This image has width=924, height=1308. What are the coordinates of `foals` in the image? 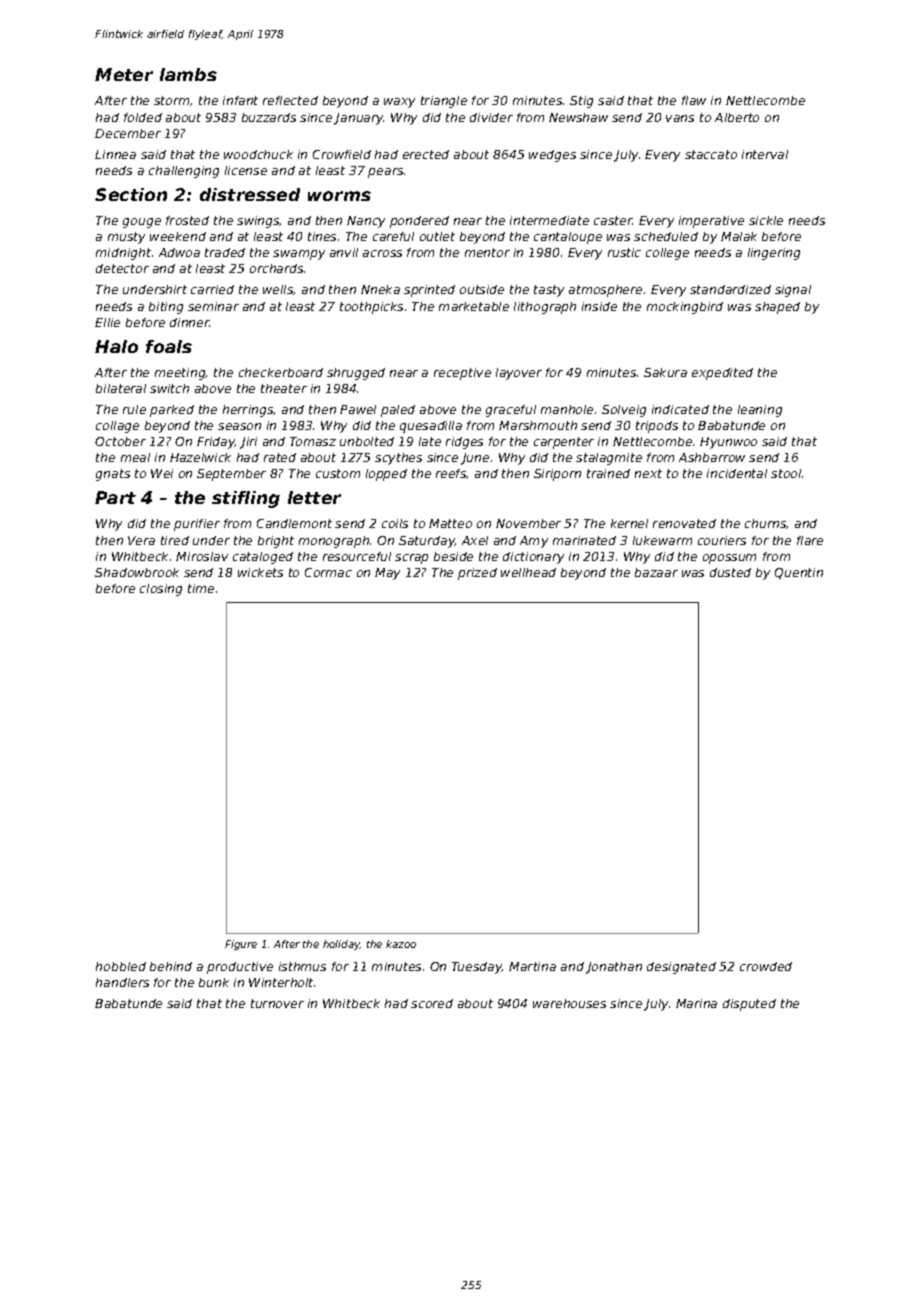 It's located at (169, 346).
